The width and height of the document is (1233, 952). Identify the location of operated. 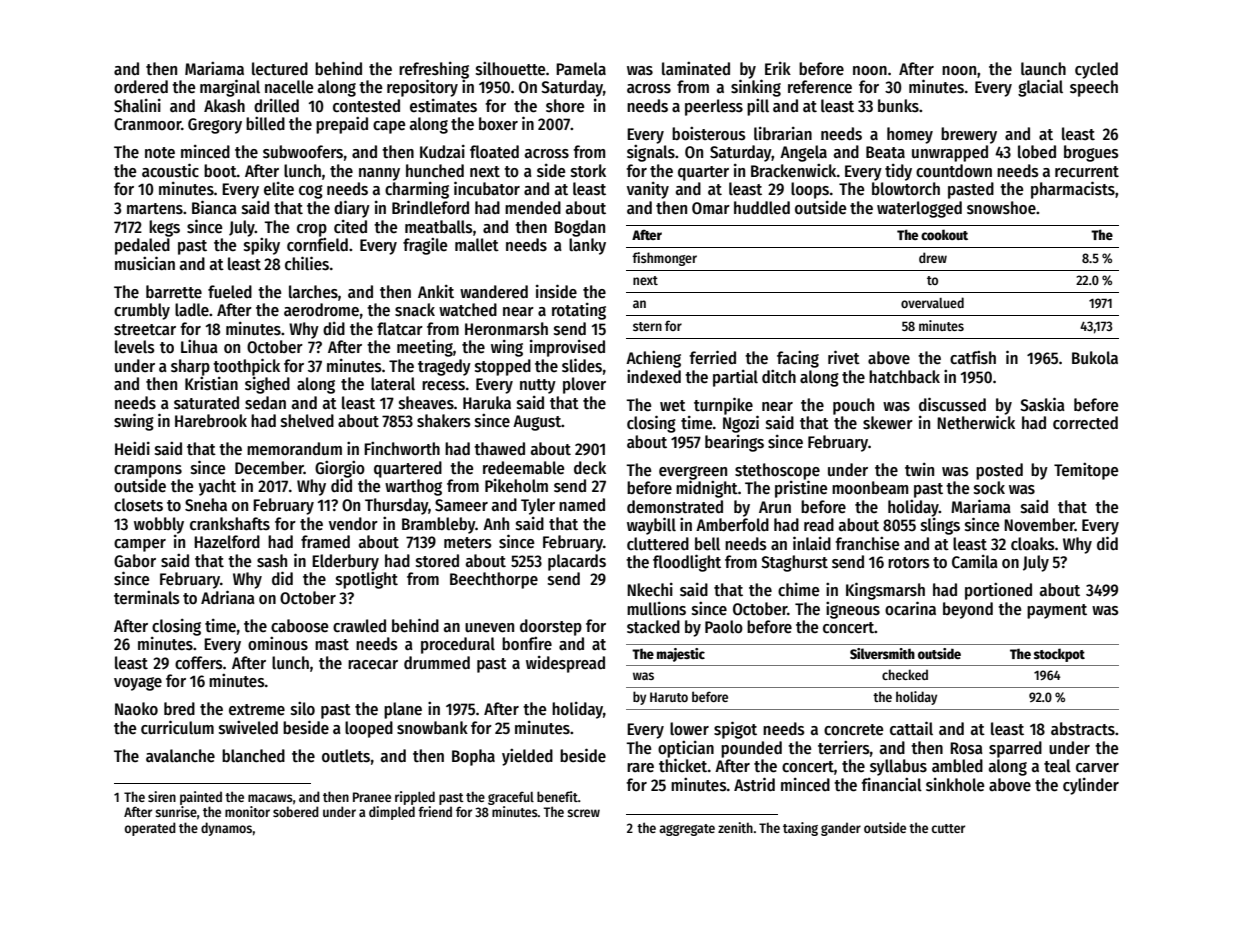
(150, 829).
